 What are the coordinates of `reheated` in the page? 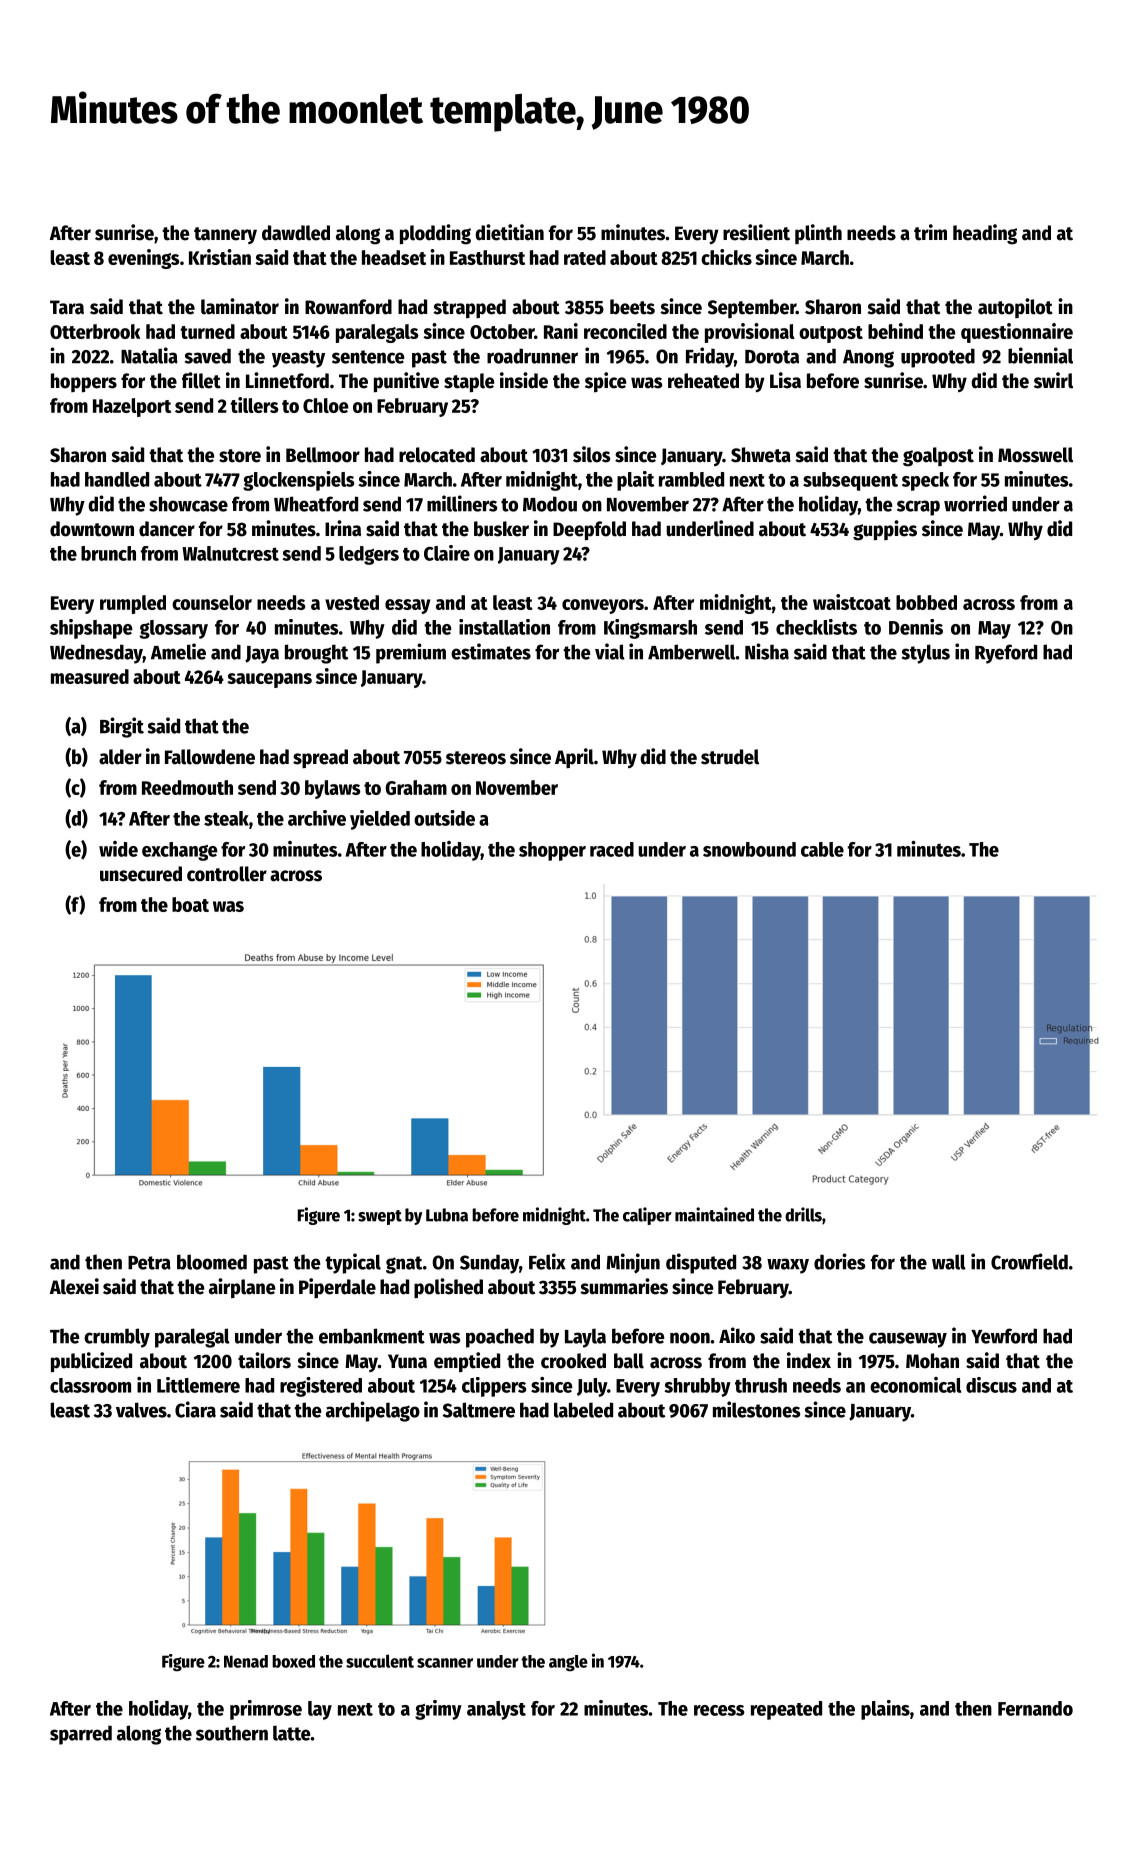 It's located at (703, 381).
